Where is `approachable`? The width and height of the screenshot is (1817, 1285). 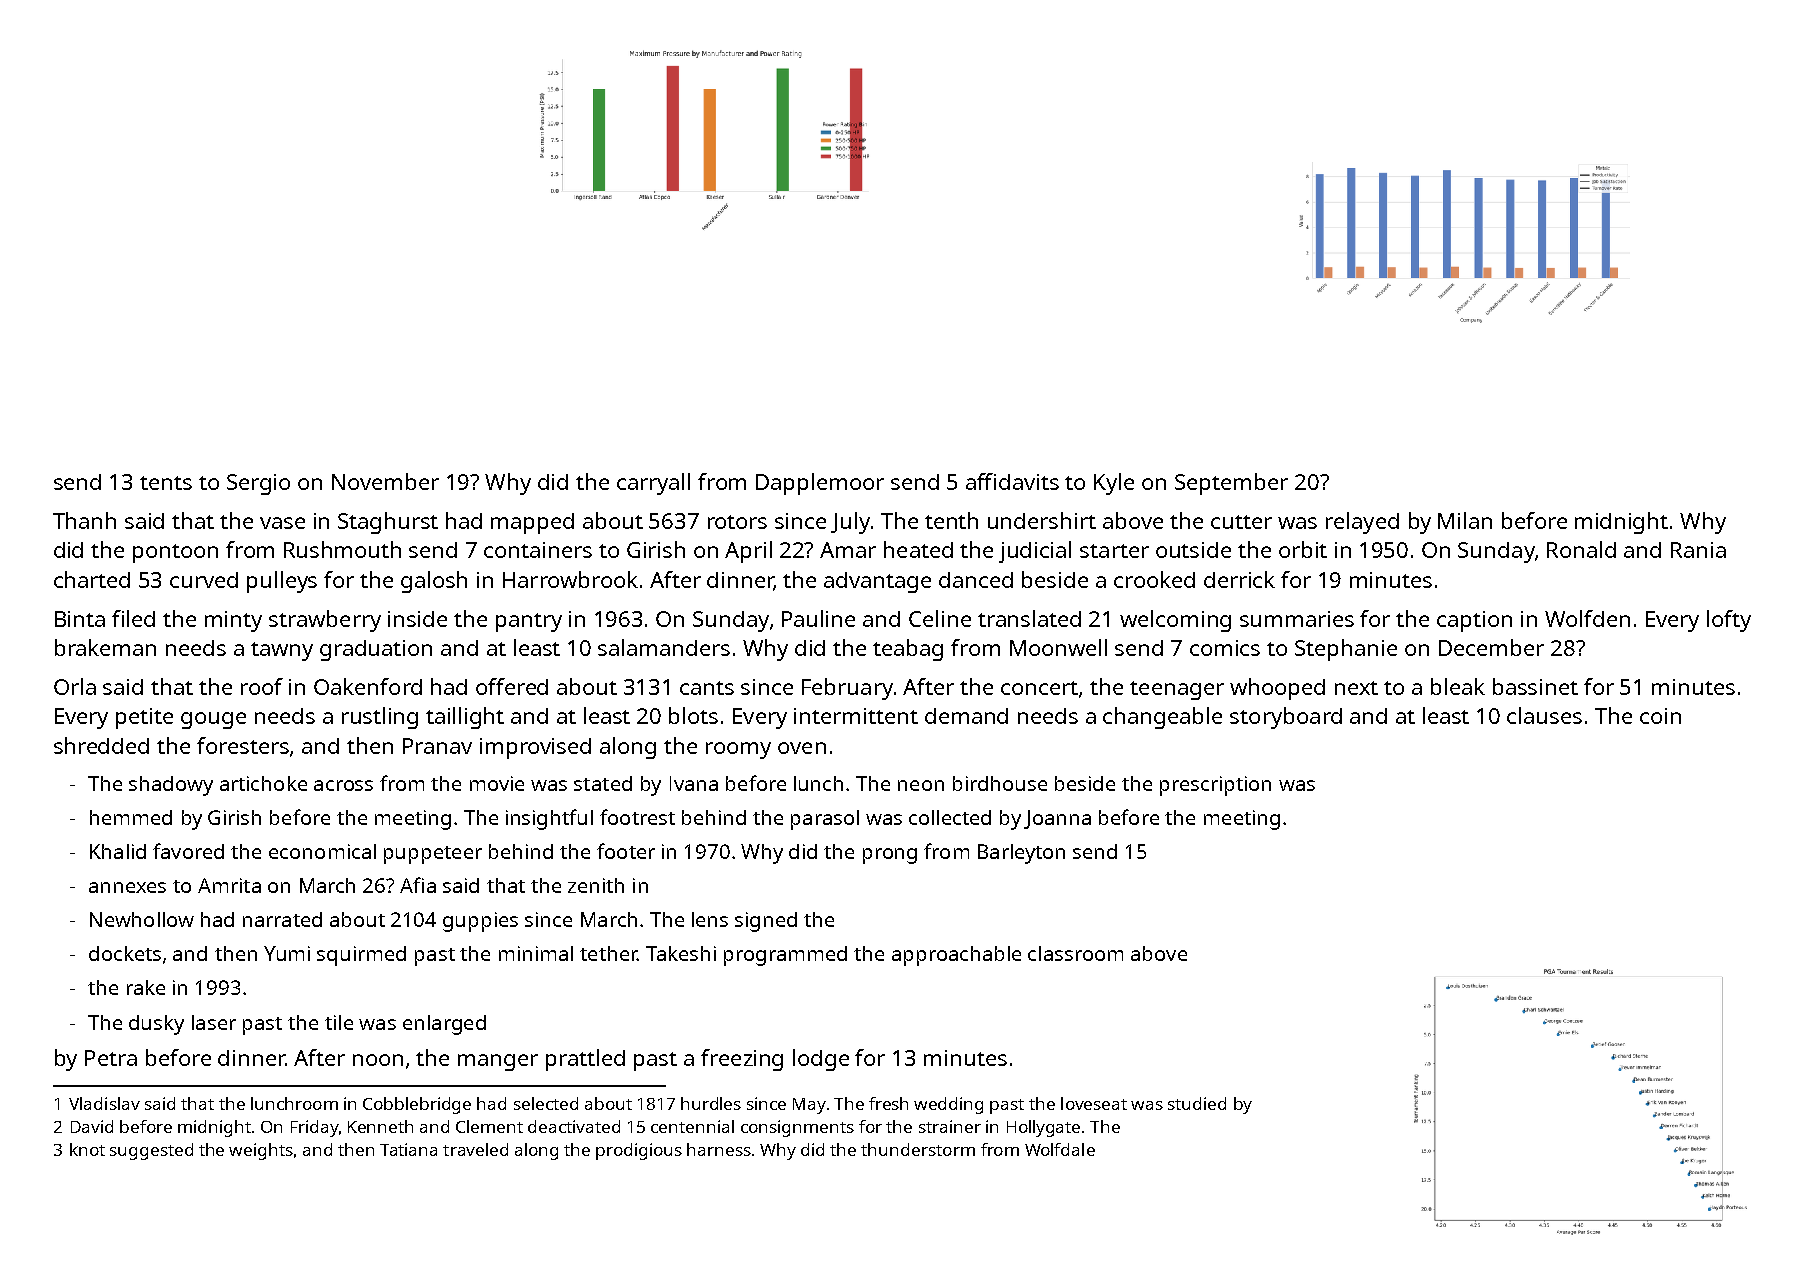 approachable is located at coordinates (956, 956).
